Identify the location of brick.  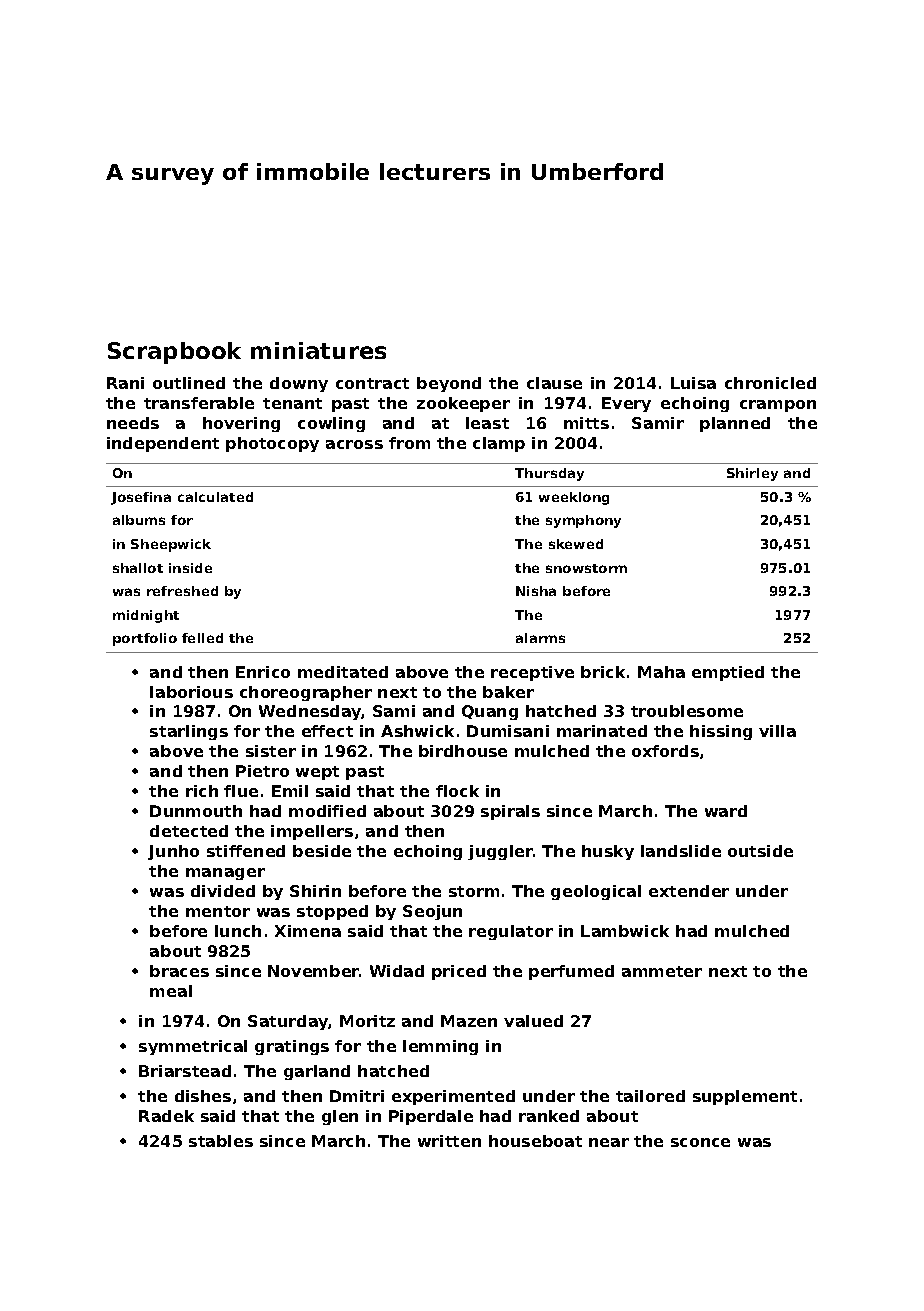
(603, 672).
